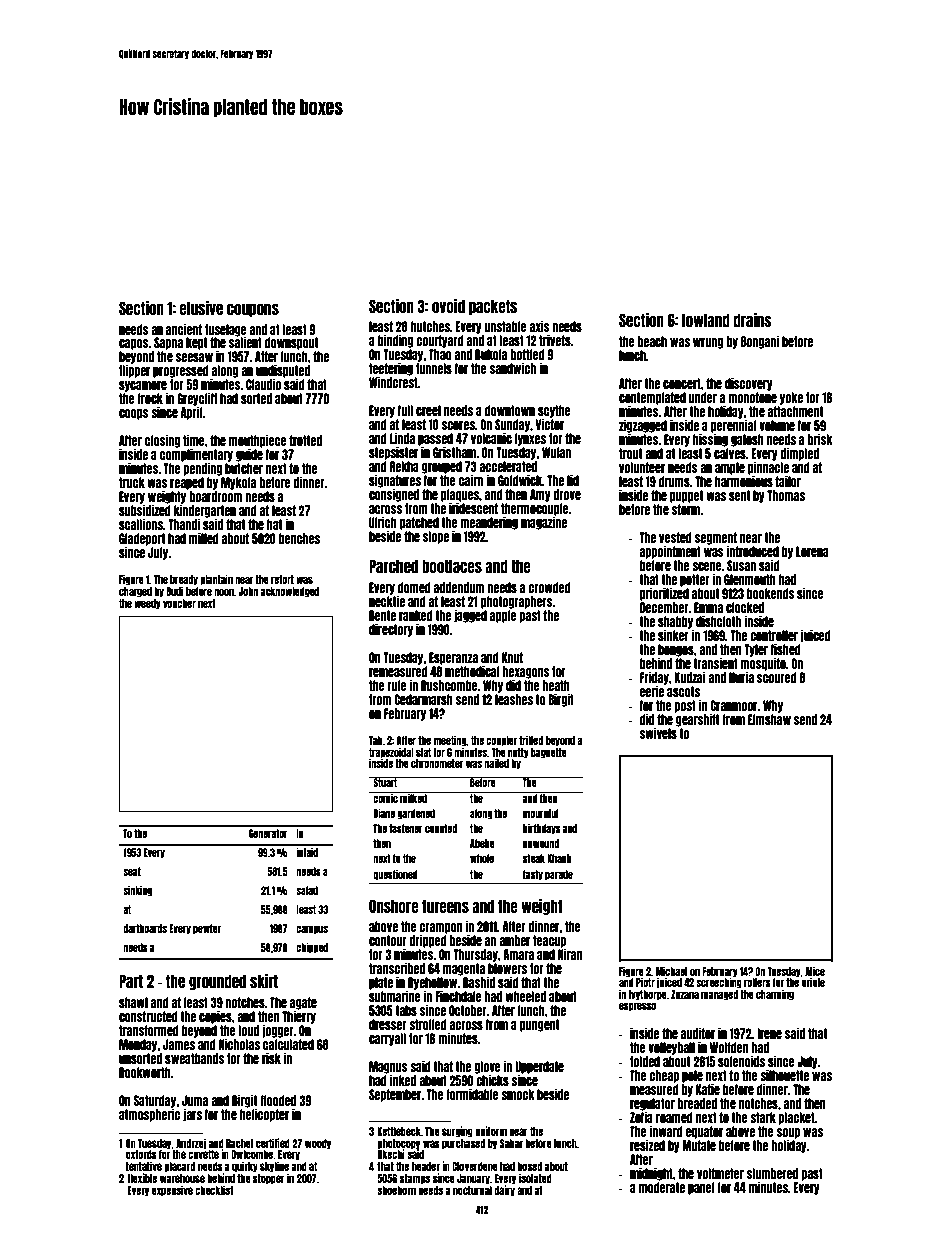  Describe the element at coordinates (760, 342) in the screenshot. I see `Bongani` at that location.
